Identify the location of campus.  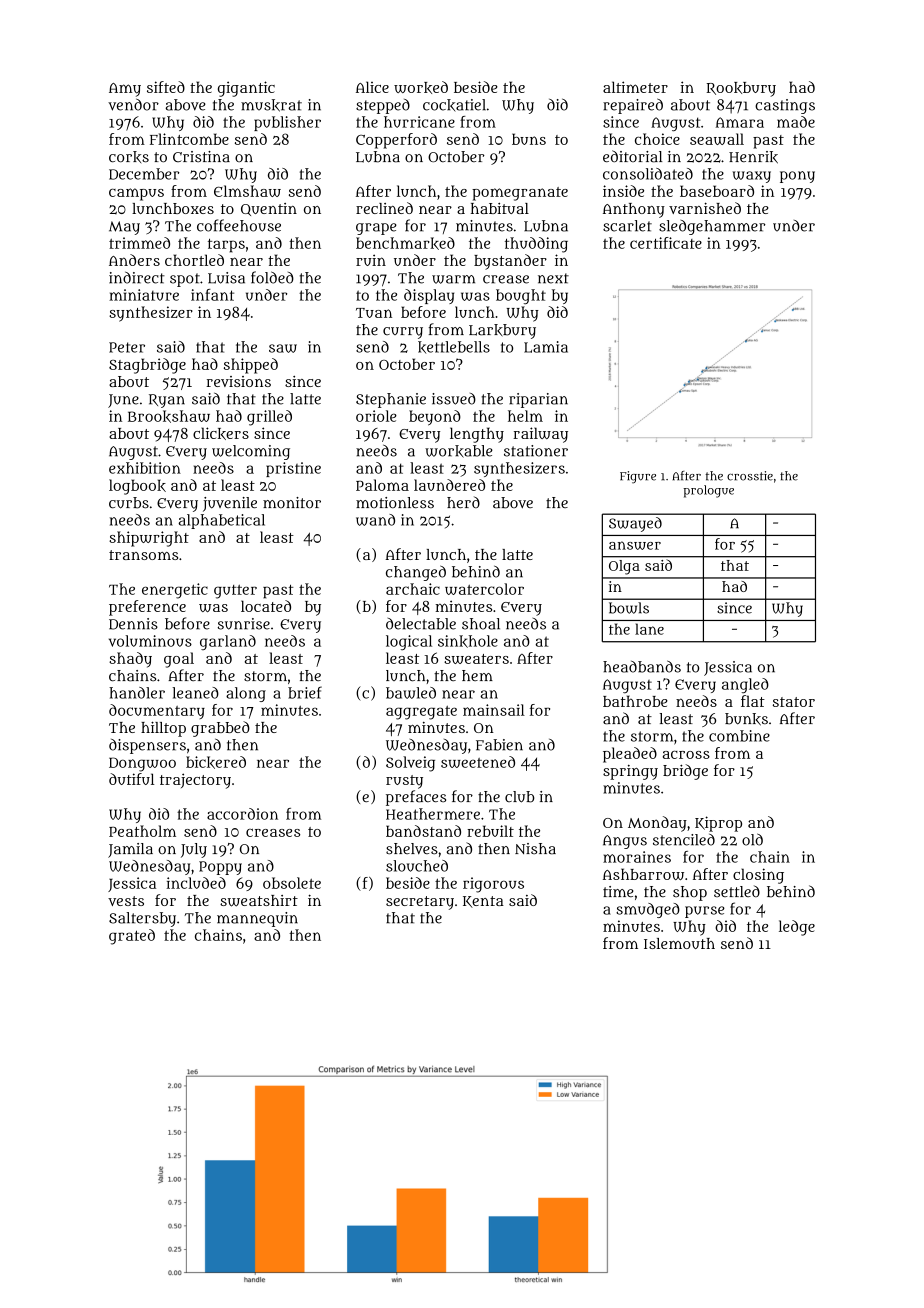
(136, 194).
